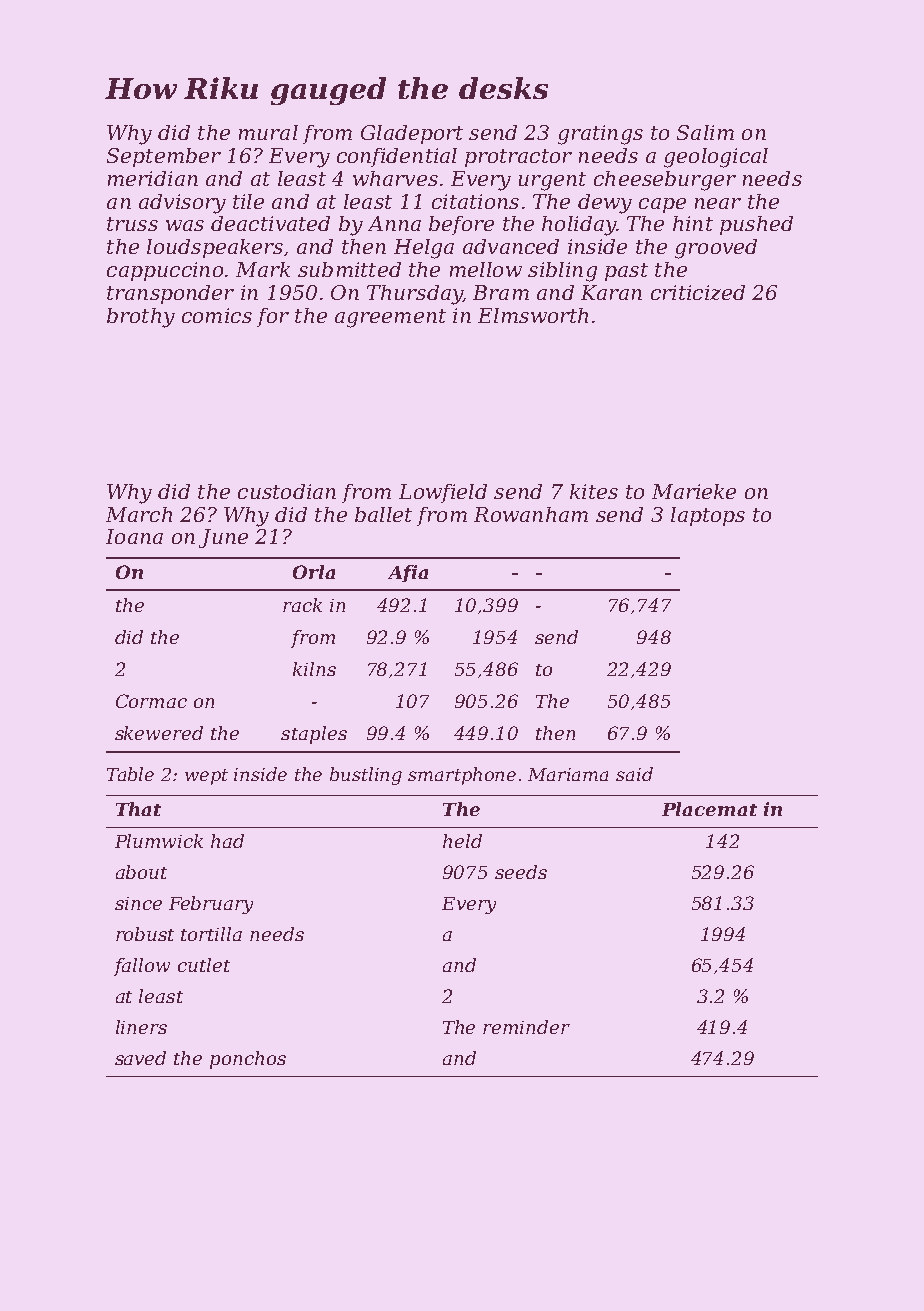 The height and width of the screenshot is (1311, 924). I want to click on Gladeport, so click(412, 134).
